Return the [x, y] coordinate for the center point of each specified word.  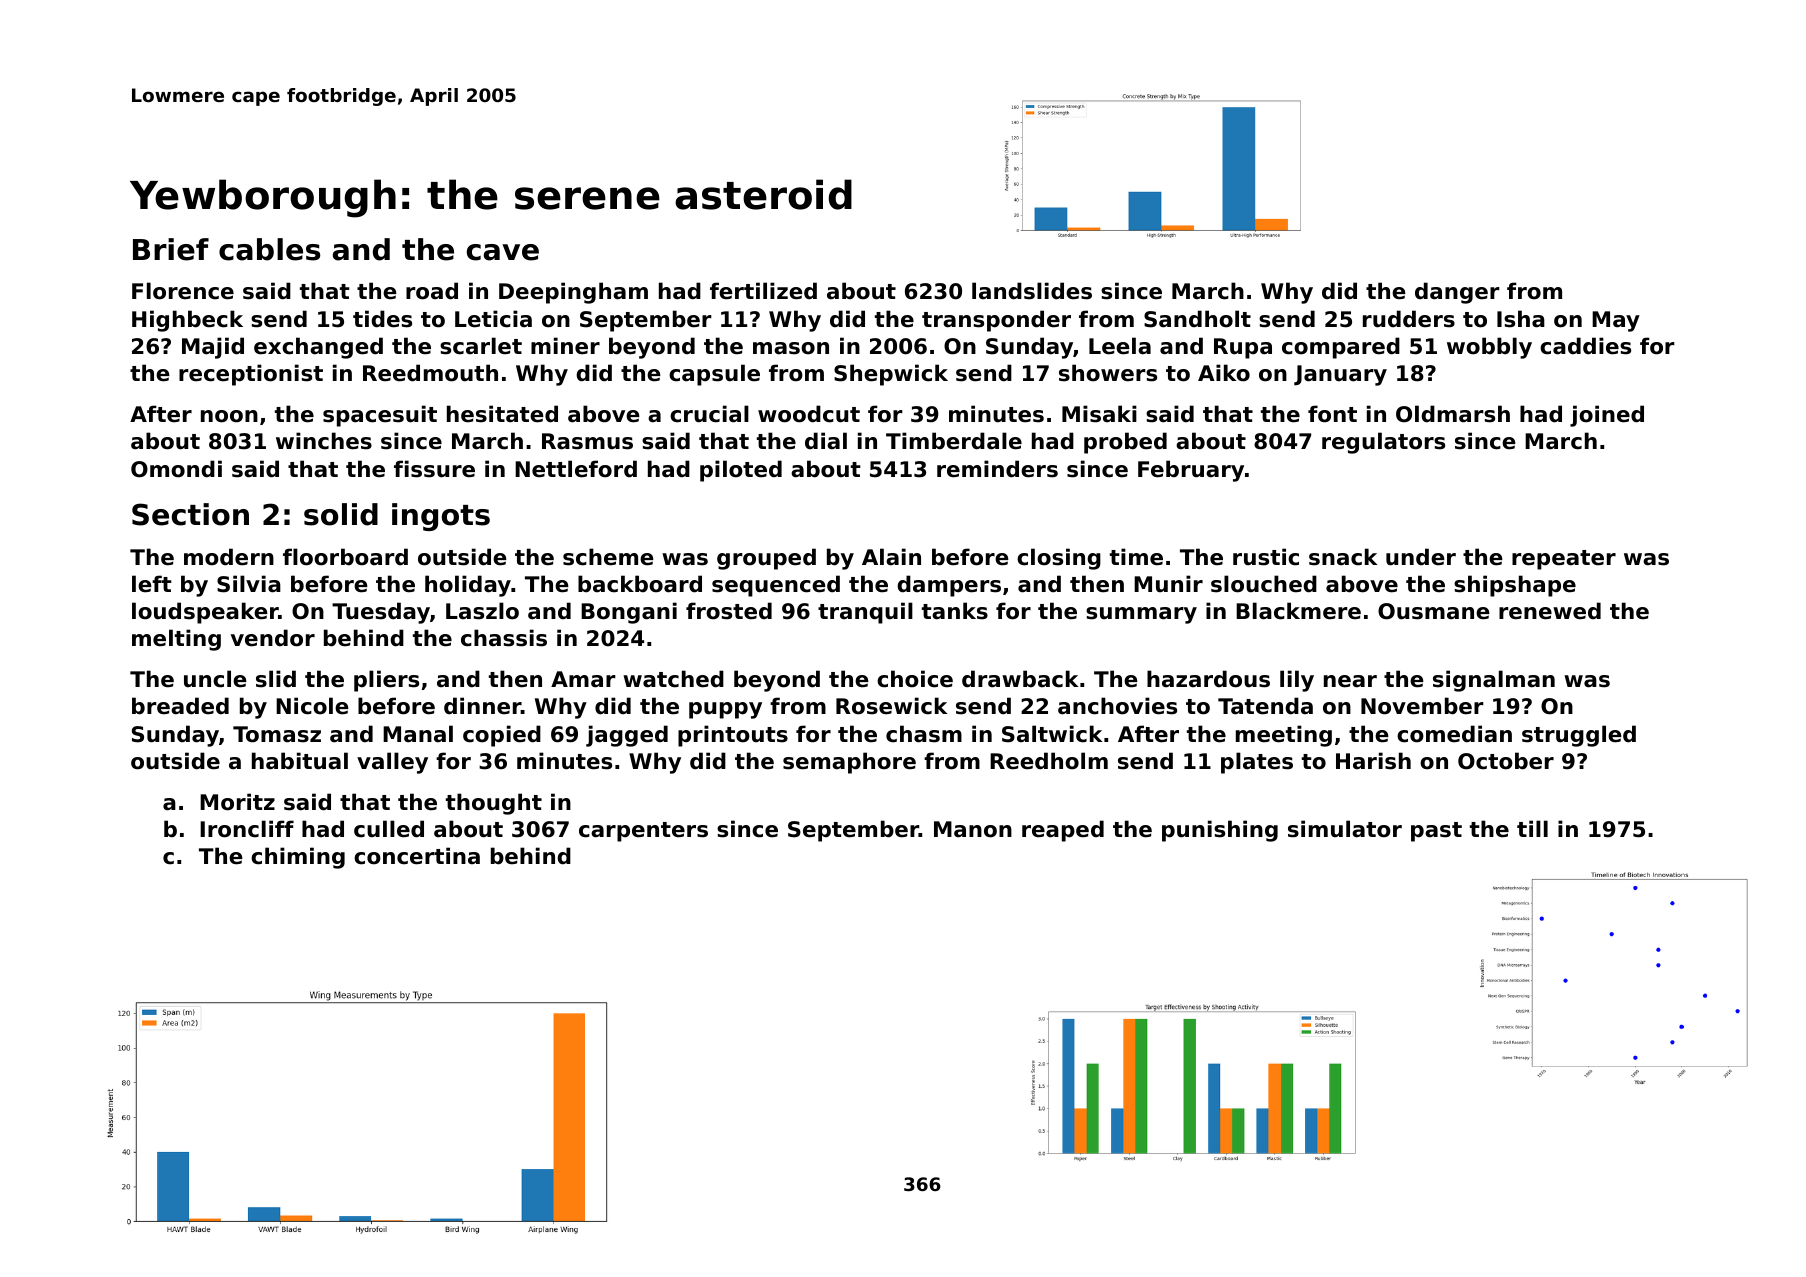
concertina [417, 856]
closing [1059, 559]
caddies [1585, 346]
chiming [298, 858]
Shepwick [891, 375]
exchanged [318, 348]
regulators [1383, 443]
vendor [273, 638]
